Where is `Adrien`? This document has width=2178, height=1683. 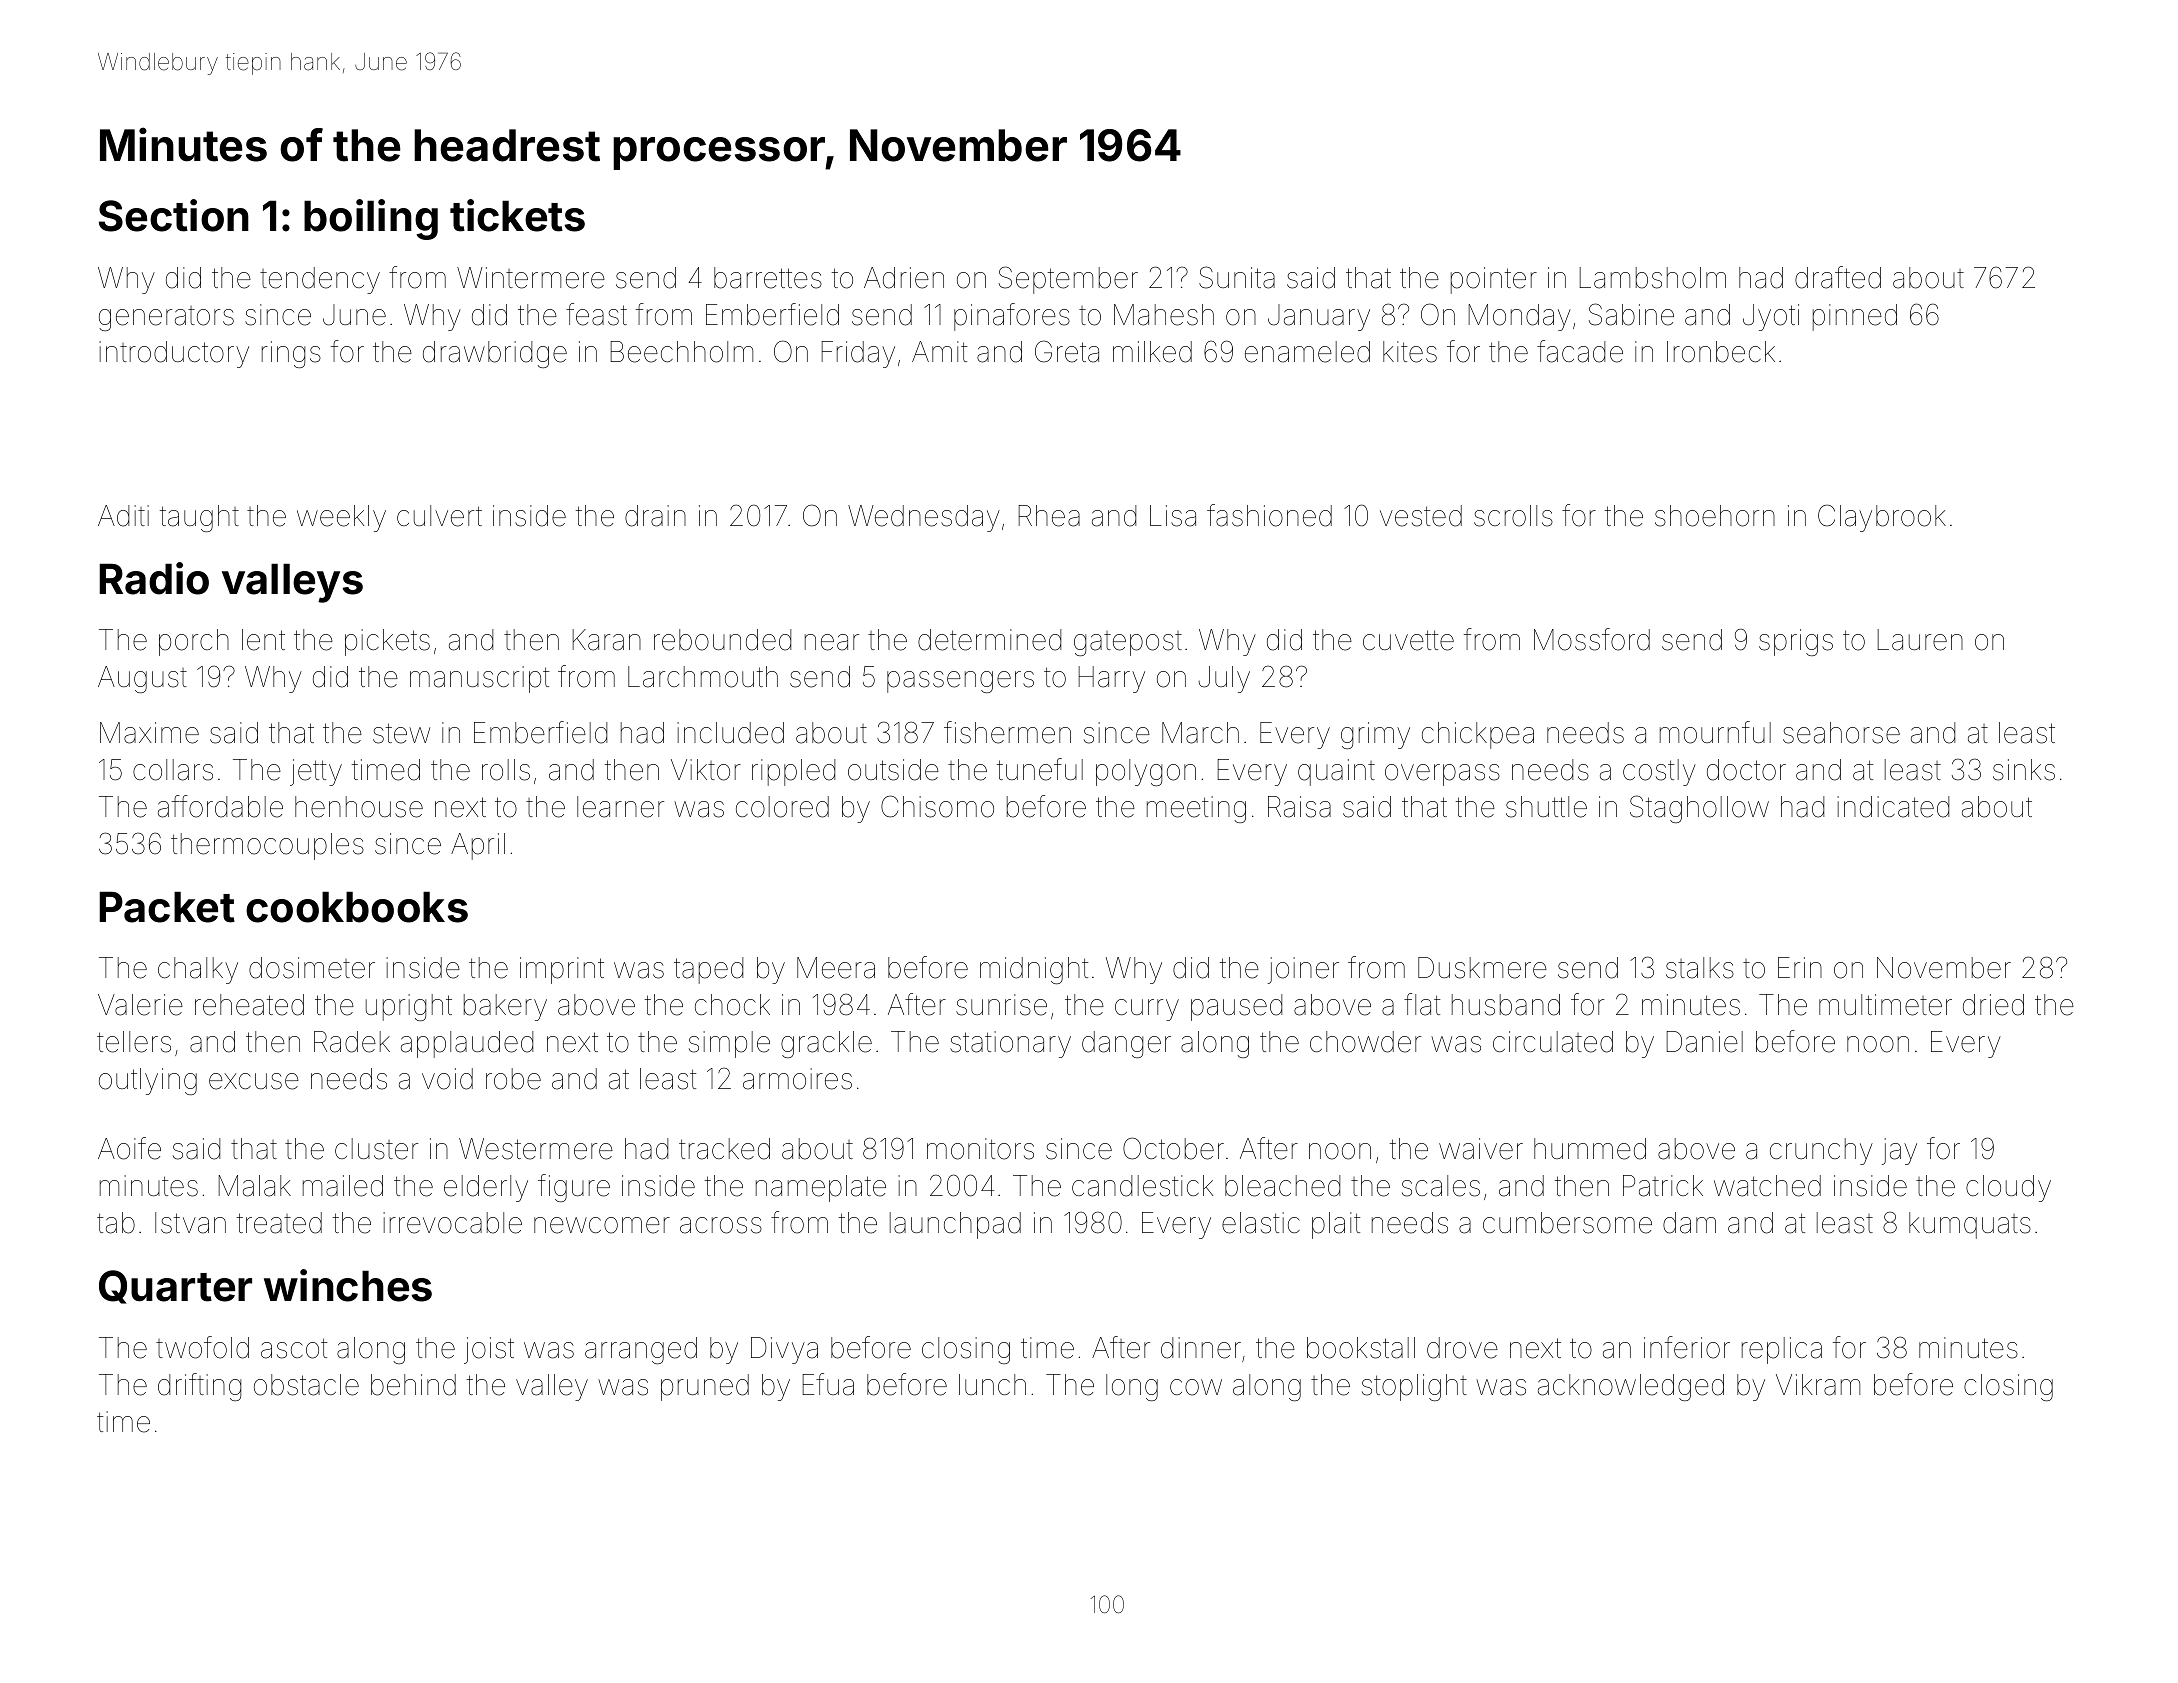 Adrien is located at coordinates (904, 278).
